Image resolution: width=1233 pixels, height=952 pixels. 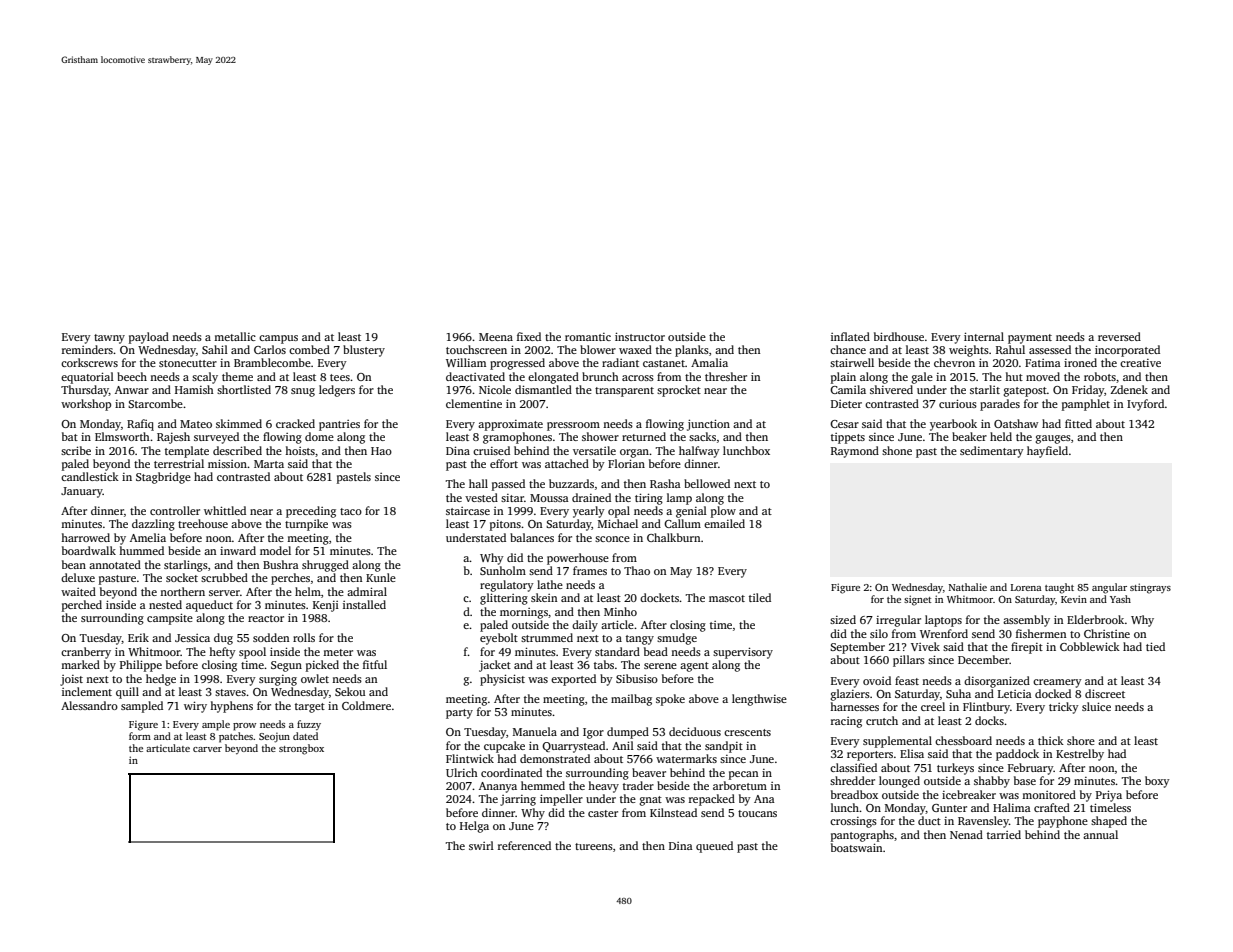 I want to click on terrestrial, so click(x=179, y=463).
